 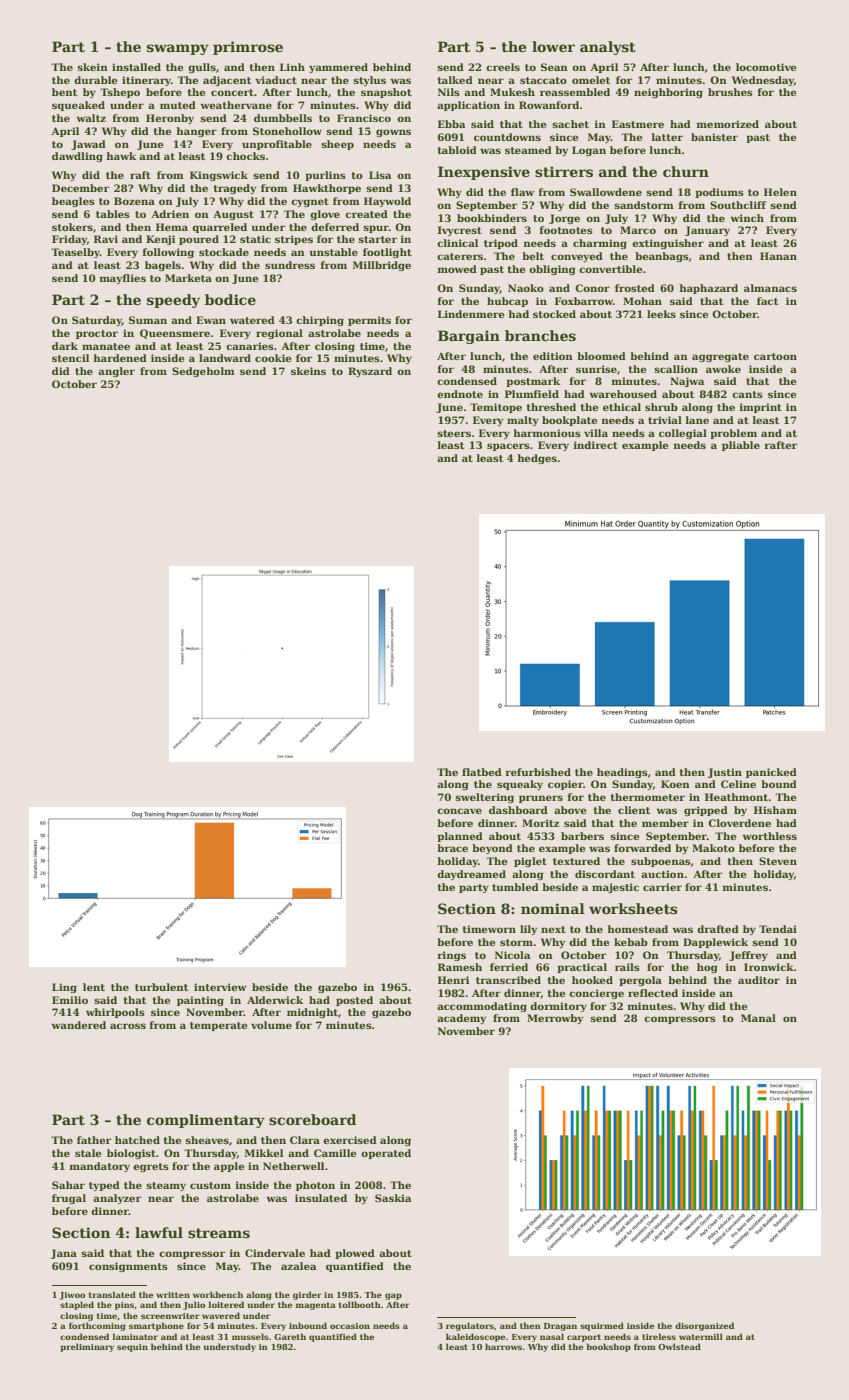 I want to click on panicked, so click(x=771, y=773).
